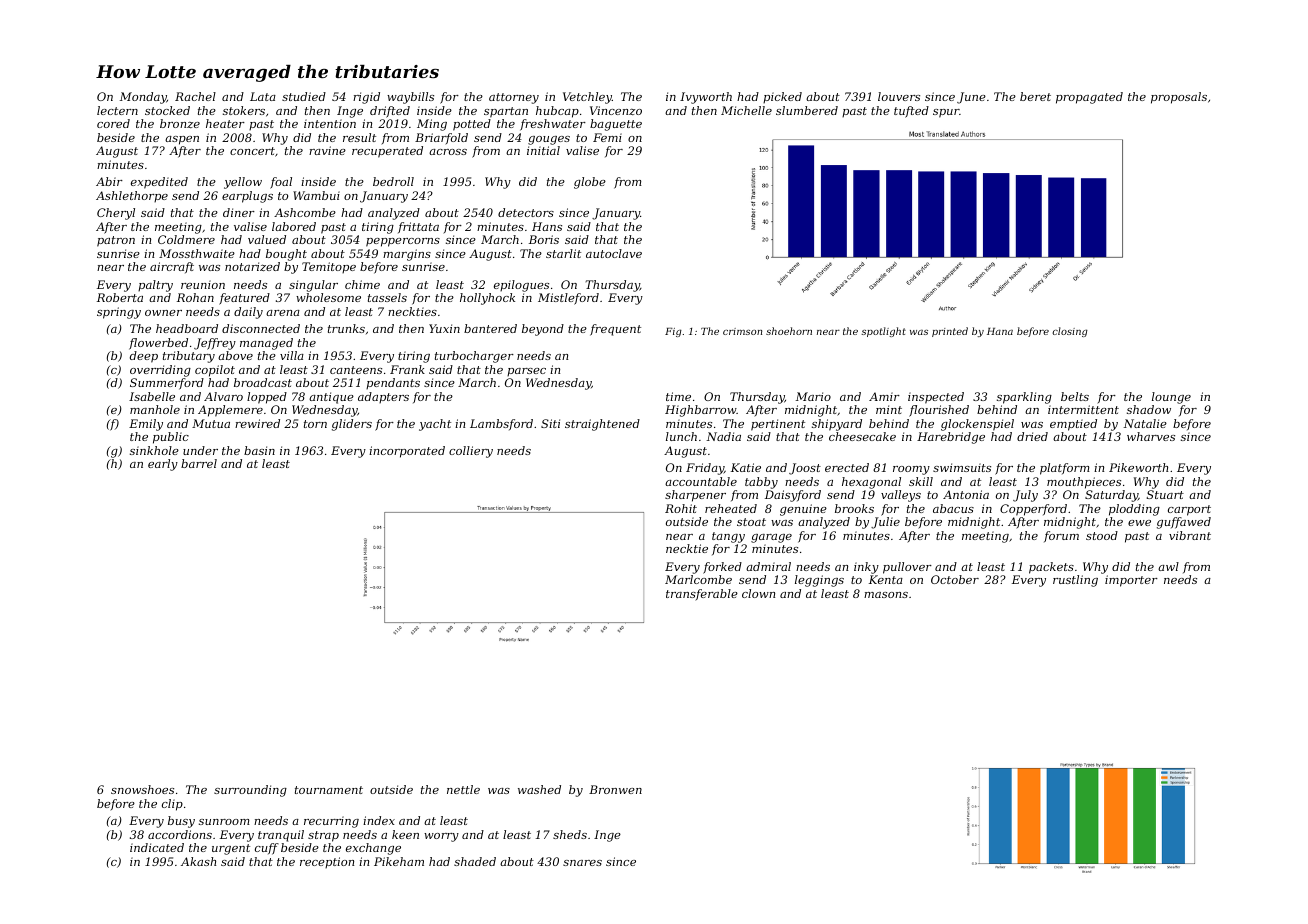 Image resolution: width=1308 pixels, height=924 pixels. Describe the element at coordinates (1168, 566) in the screenshot. I see `awl` at that location.
